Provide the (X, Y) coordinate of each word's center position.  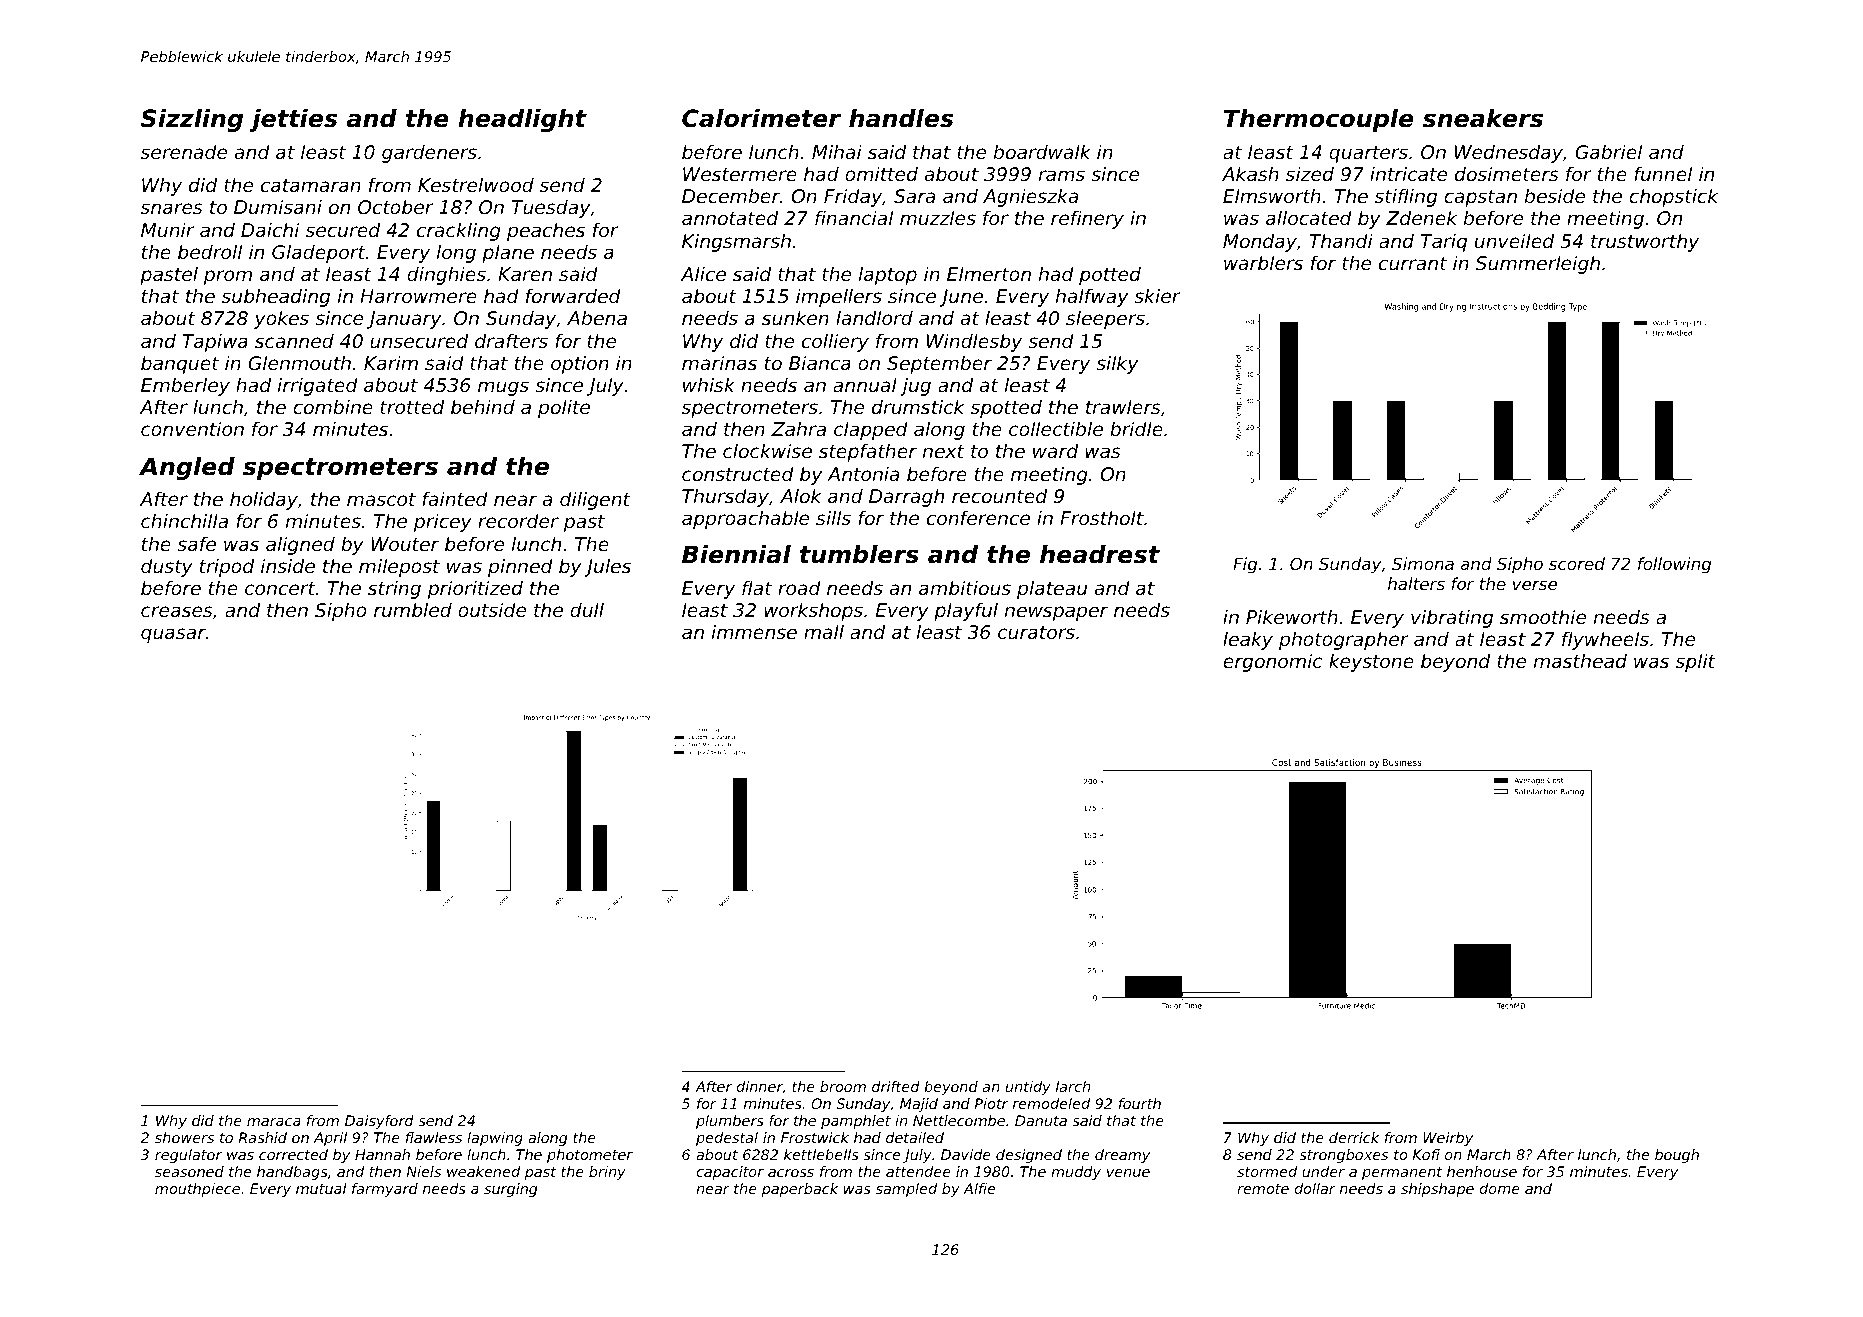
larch (1073, 1086)
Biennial (736, 554)
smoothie (1543, 616)
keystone (1371, 662)
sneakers (1483, 118)
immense (754, 631)
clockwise (767, 450)
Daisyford (379, 1122)
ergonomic (1272, 662)
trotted (412, 406)
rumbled (413, 609)
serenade (184, 151)
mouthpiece (197, 1190)
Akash (1250, 173)
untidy (1028, 1088)
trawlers (1123, 406)
